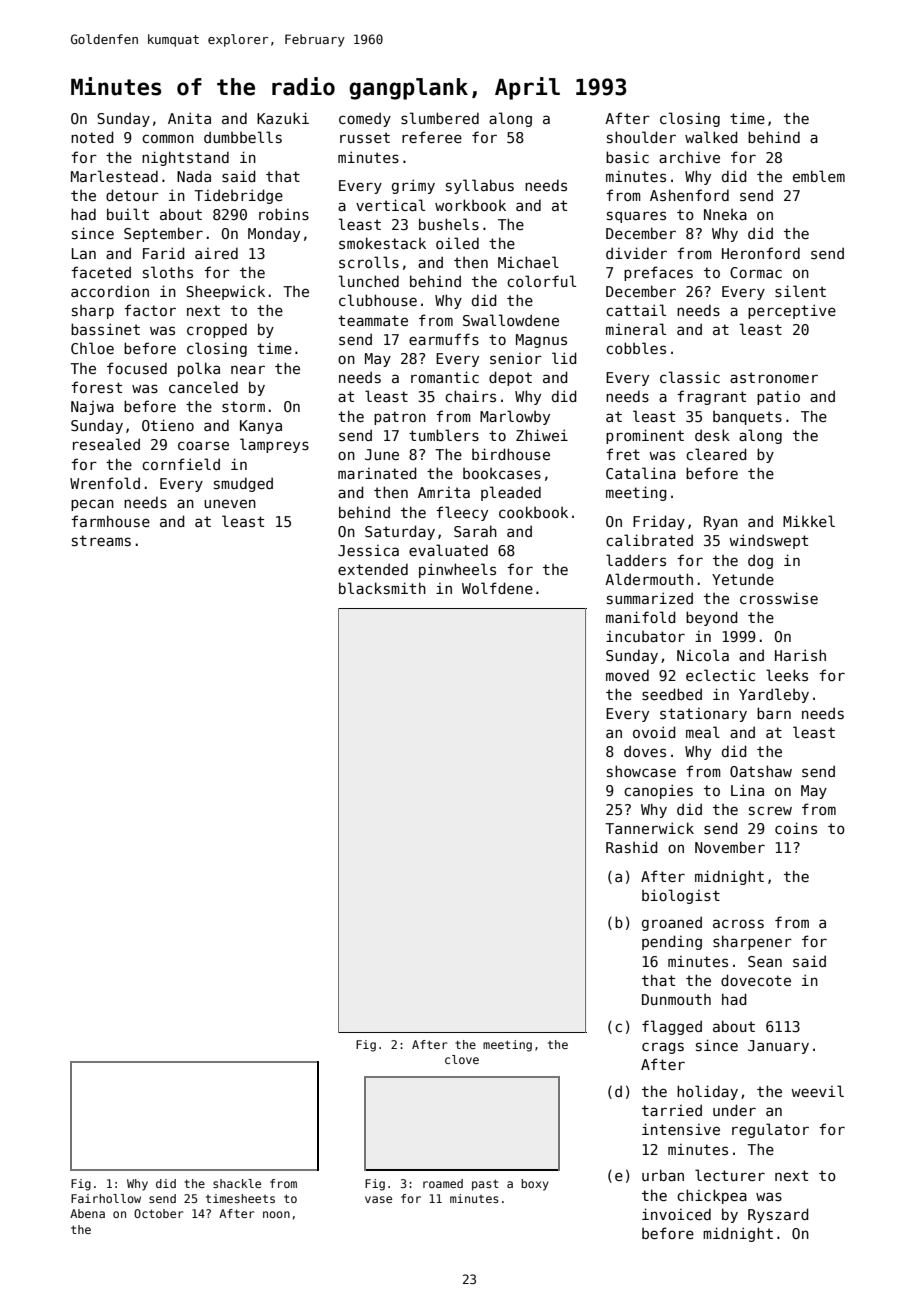 This image has height=1308, width=924. Describe the element at coordinates (92, 137) in the image. I see `noted` at that location.
